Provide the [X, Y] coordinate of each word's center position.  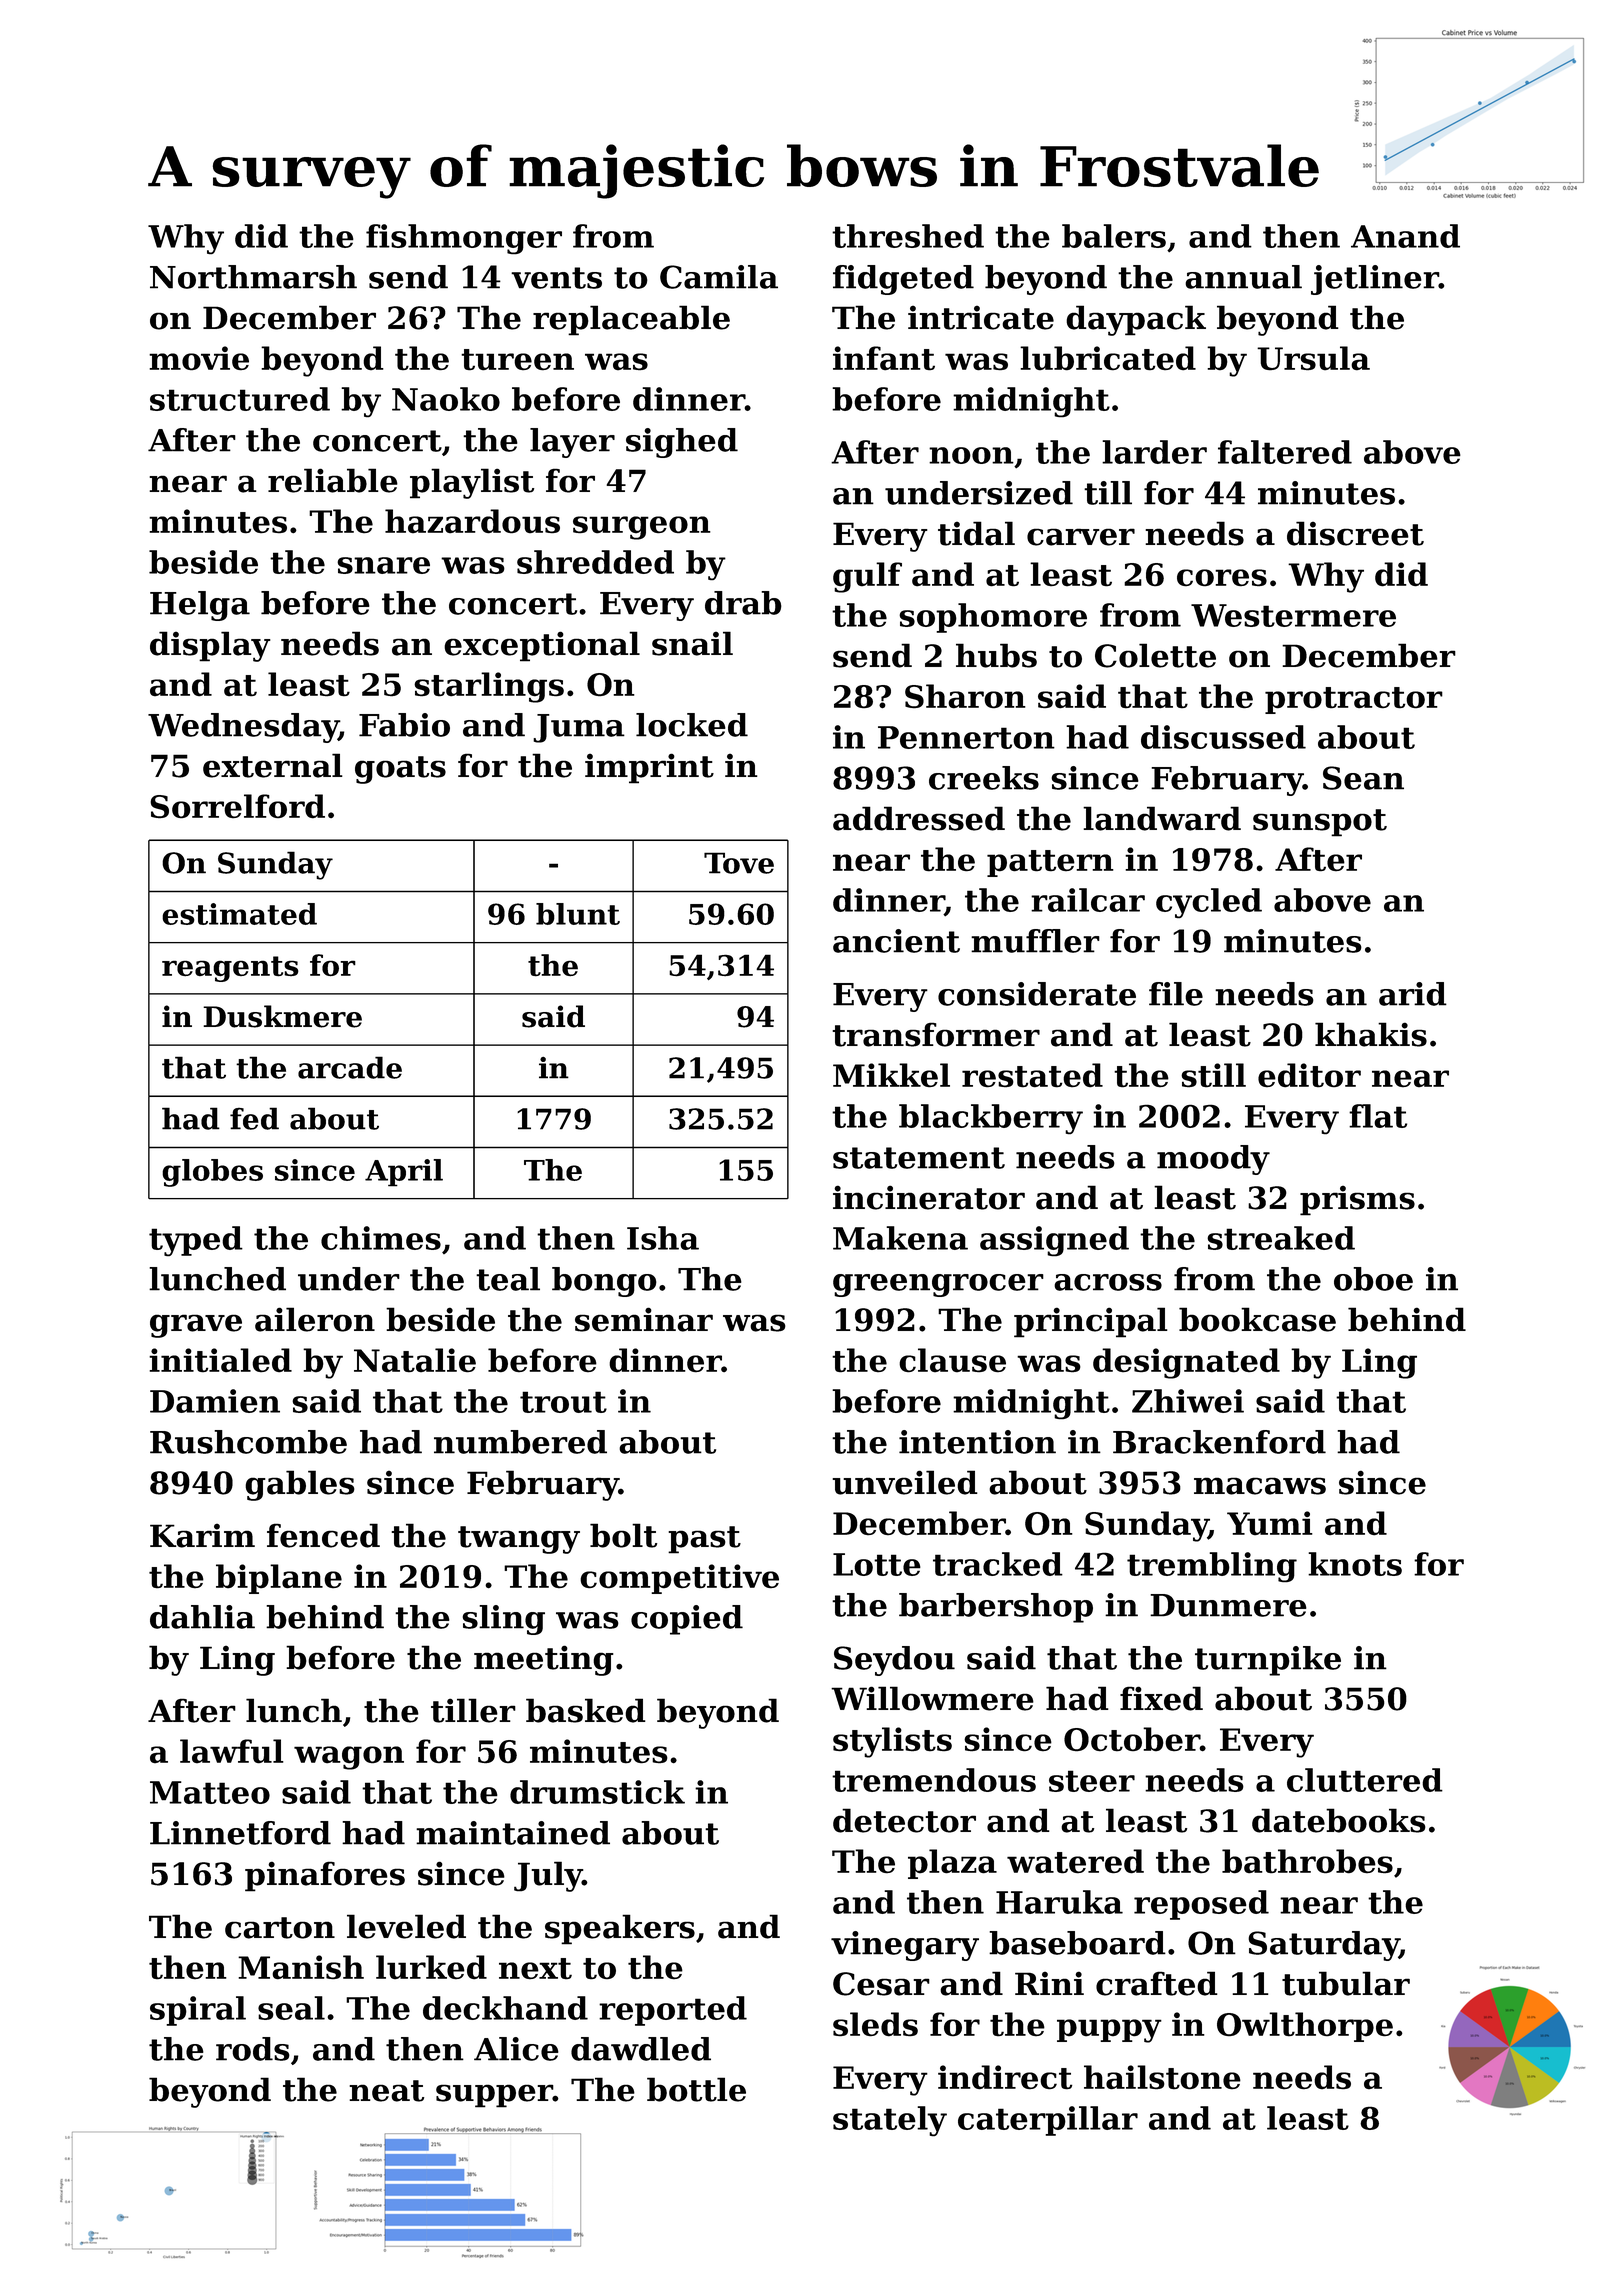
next [535, 1969]
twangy [519, 1540]
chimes [381, 1238]
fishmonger [464, 239]
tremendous [934, 1780]
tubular [1346, 1983]
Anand [1405, 236]
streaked [1281, 1238]
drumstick [597, 1792]
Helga [200, 606]
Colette [1155, 655]
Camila [719, 277]
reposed [1201, 1905]
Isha [663, 1238]
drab [743, 603]
